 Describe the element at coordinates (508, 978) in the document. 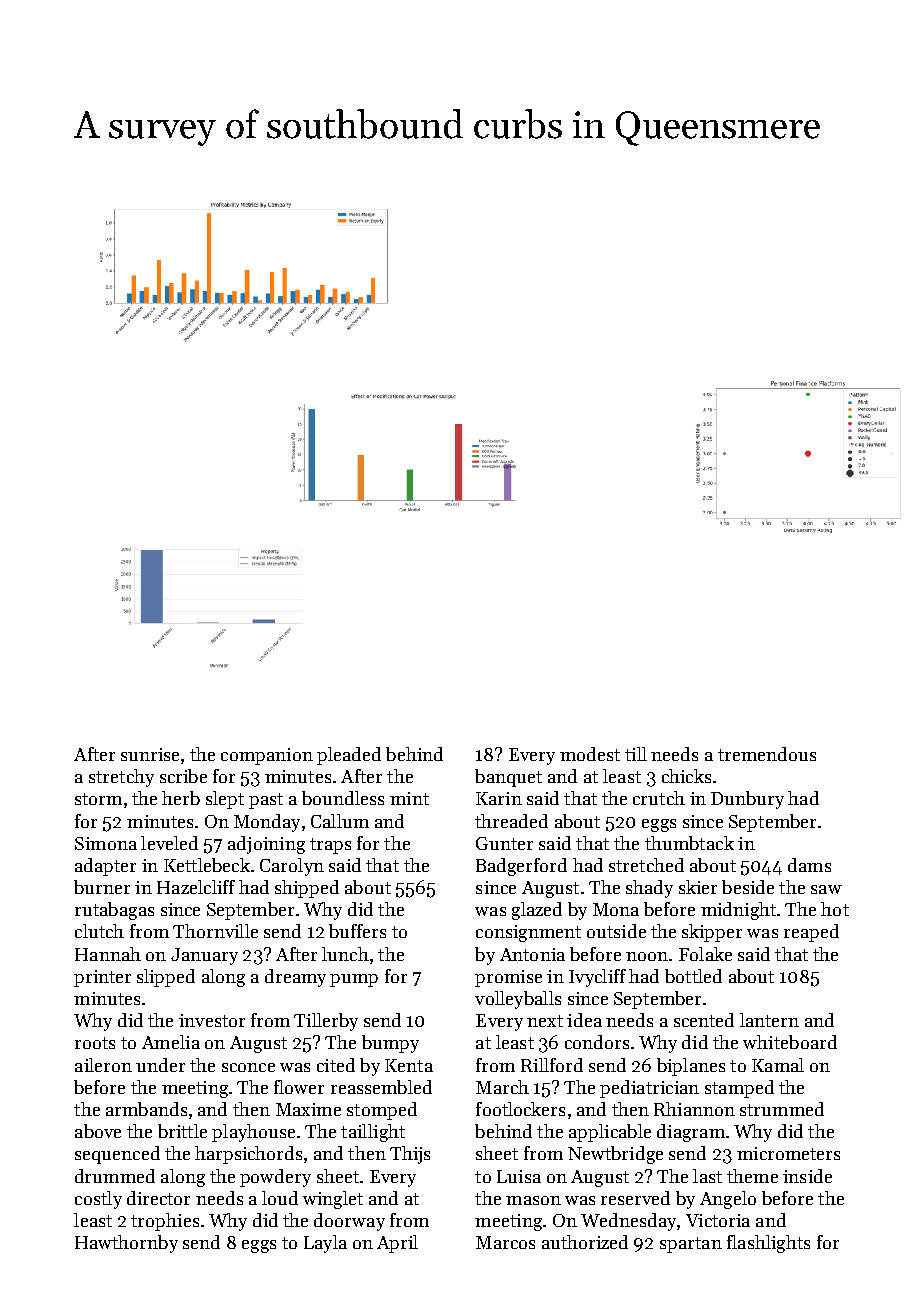

I see `promise` at that location.
